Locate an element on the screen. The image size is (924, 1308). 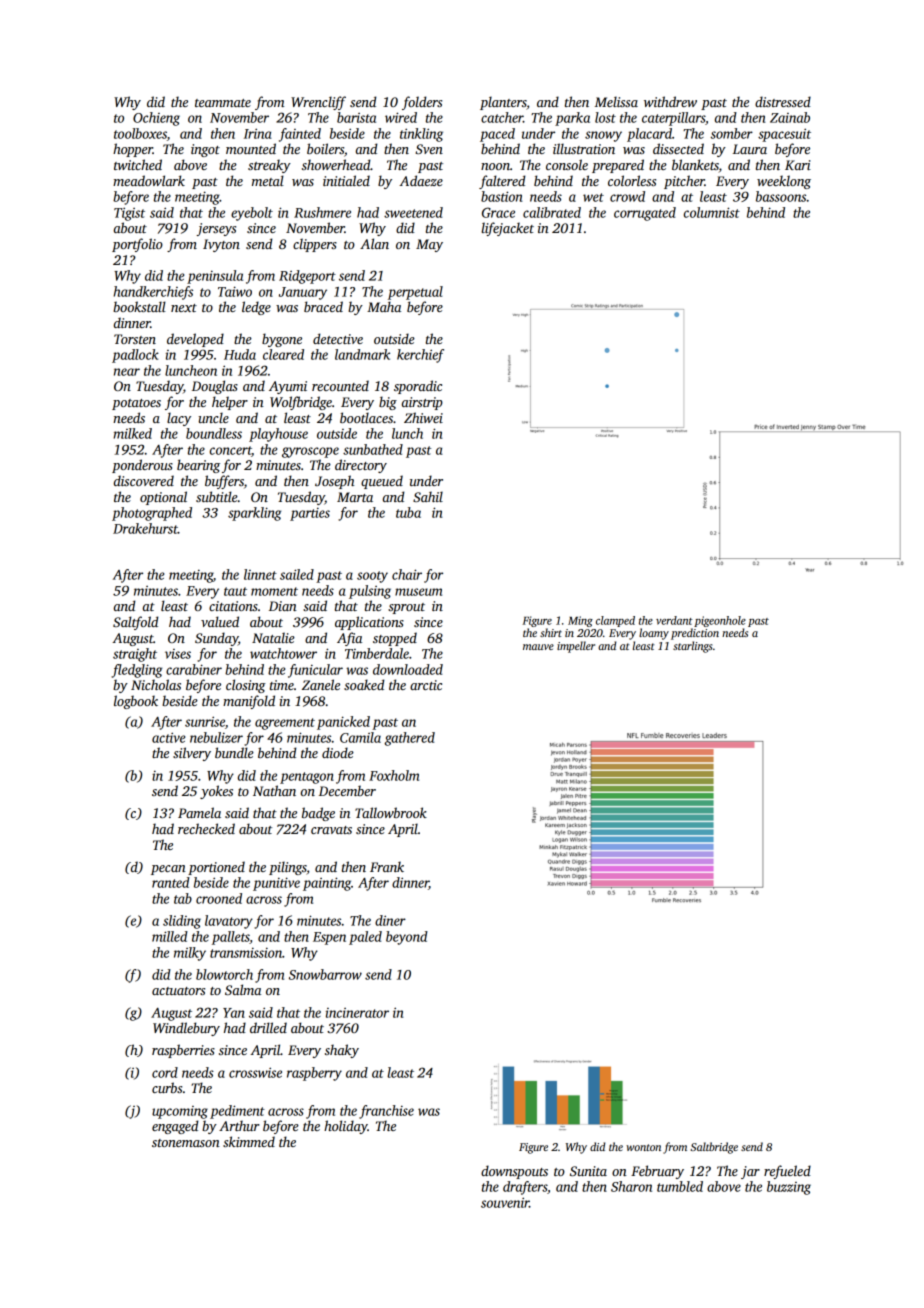
pecan is located at coordinates (168, 870).
